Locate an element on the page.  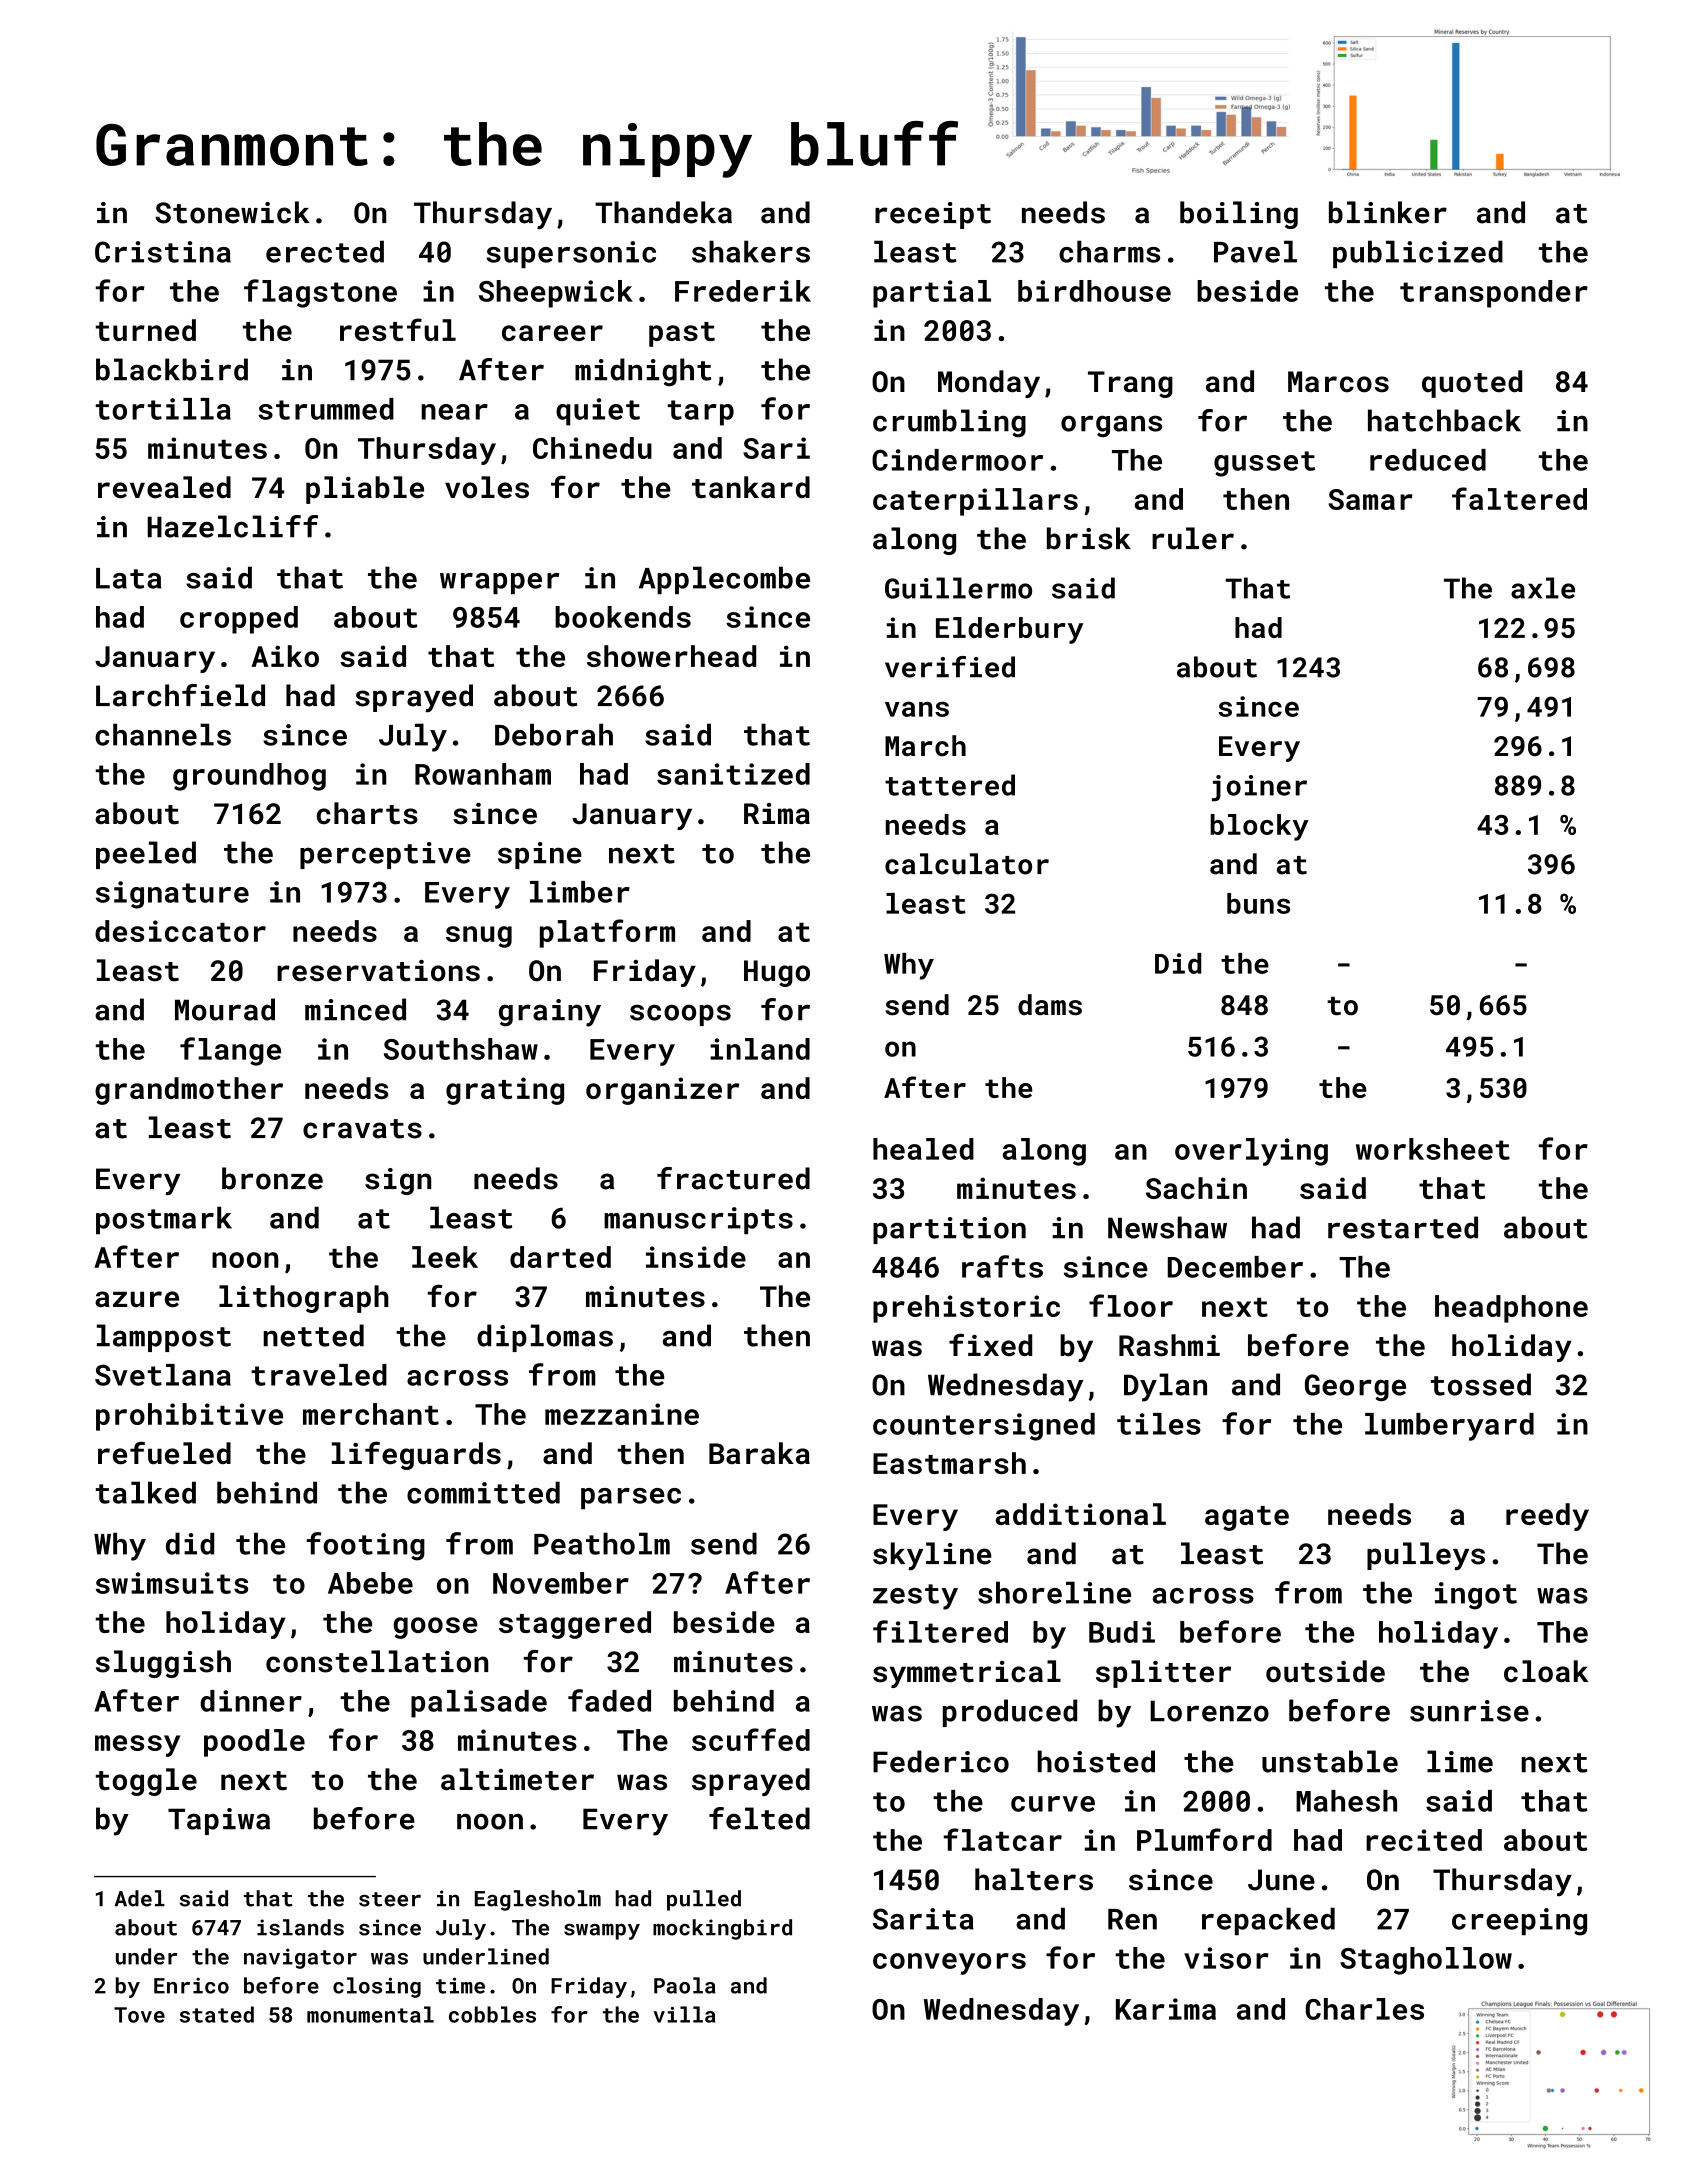
Charles is located at coordinates (1364, 2009).
